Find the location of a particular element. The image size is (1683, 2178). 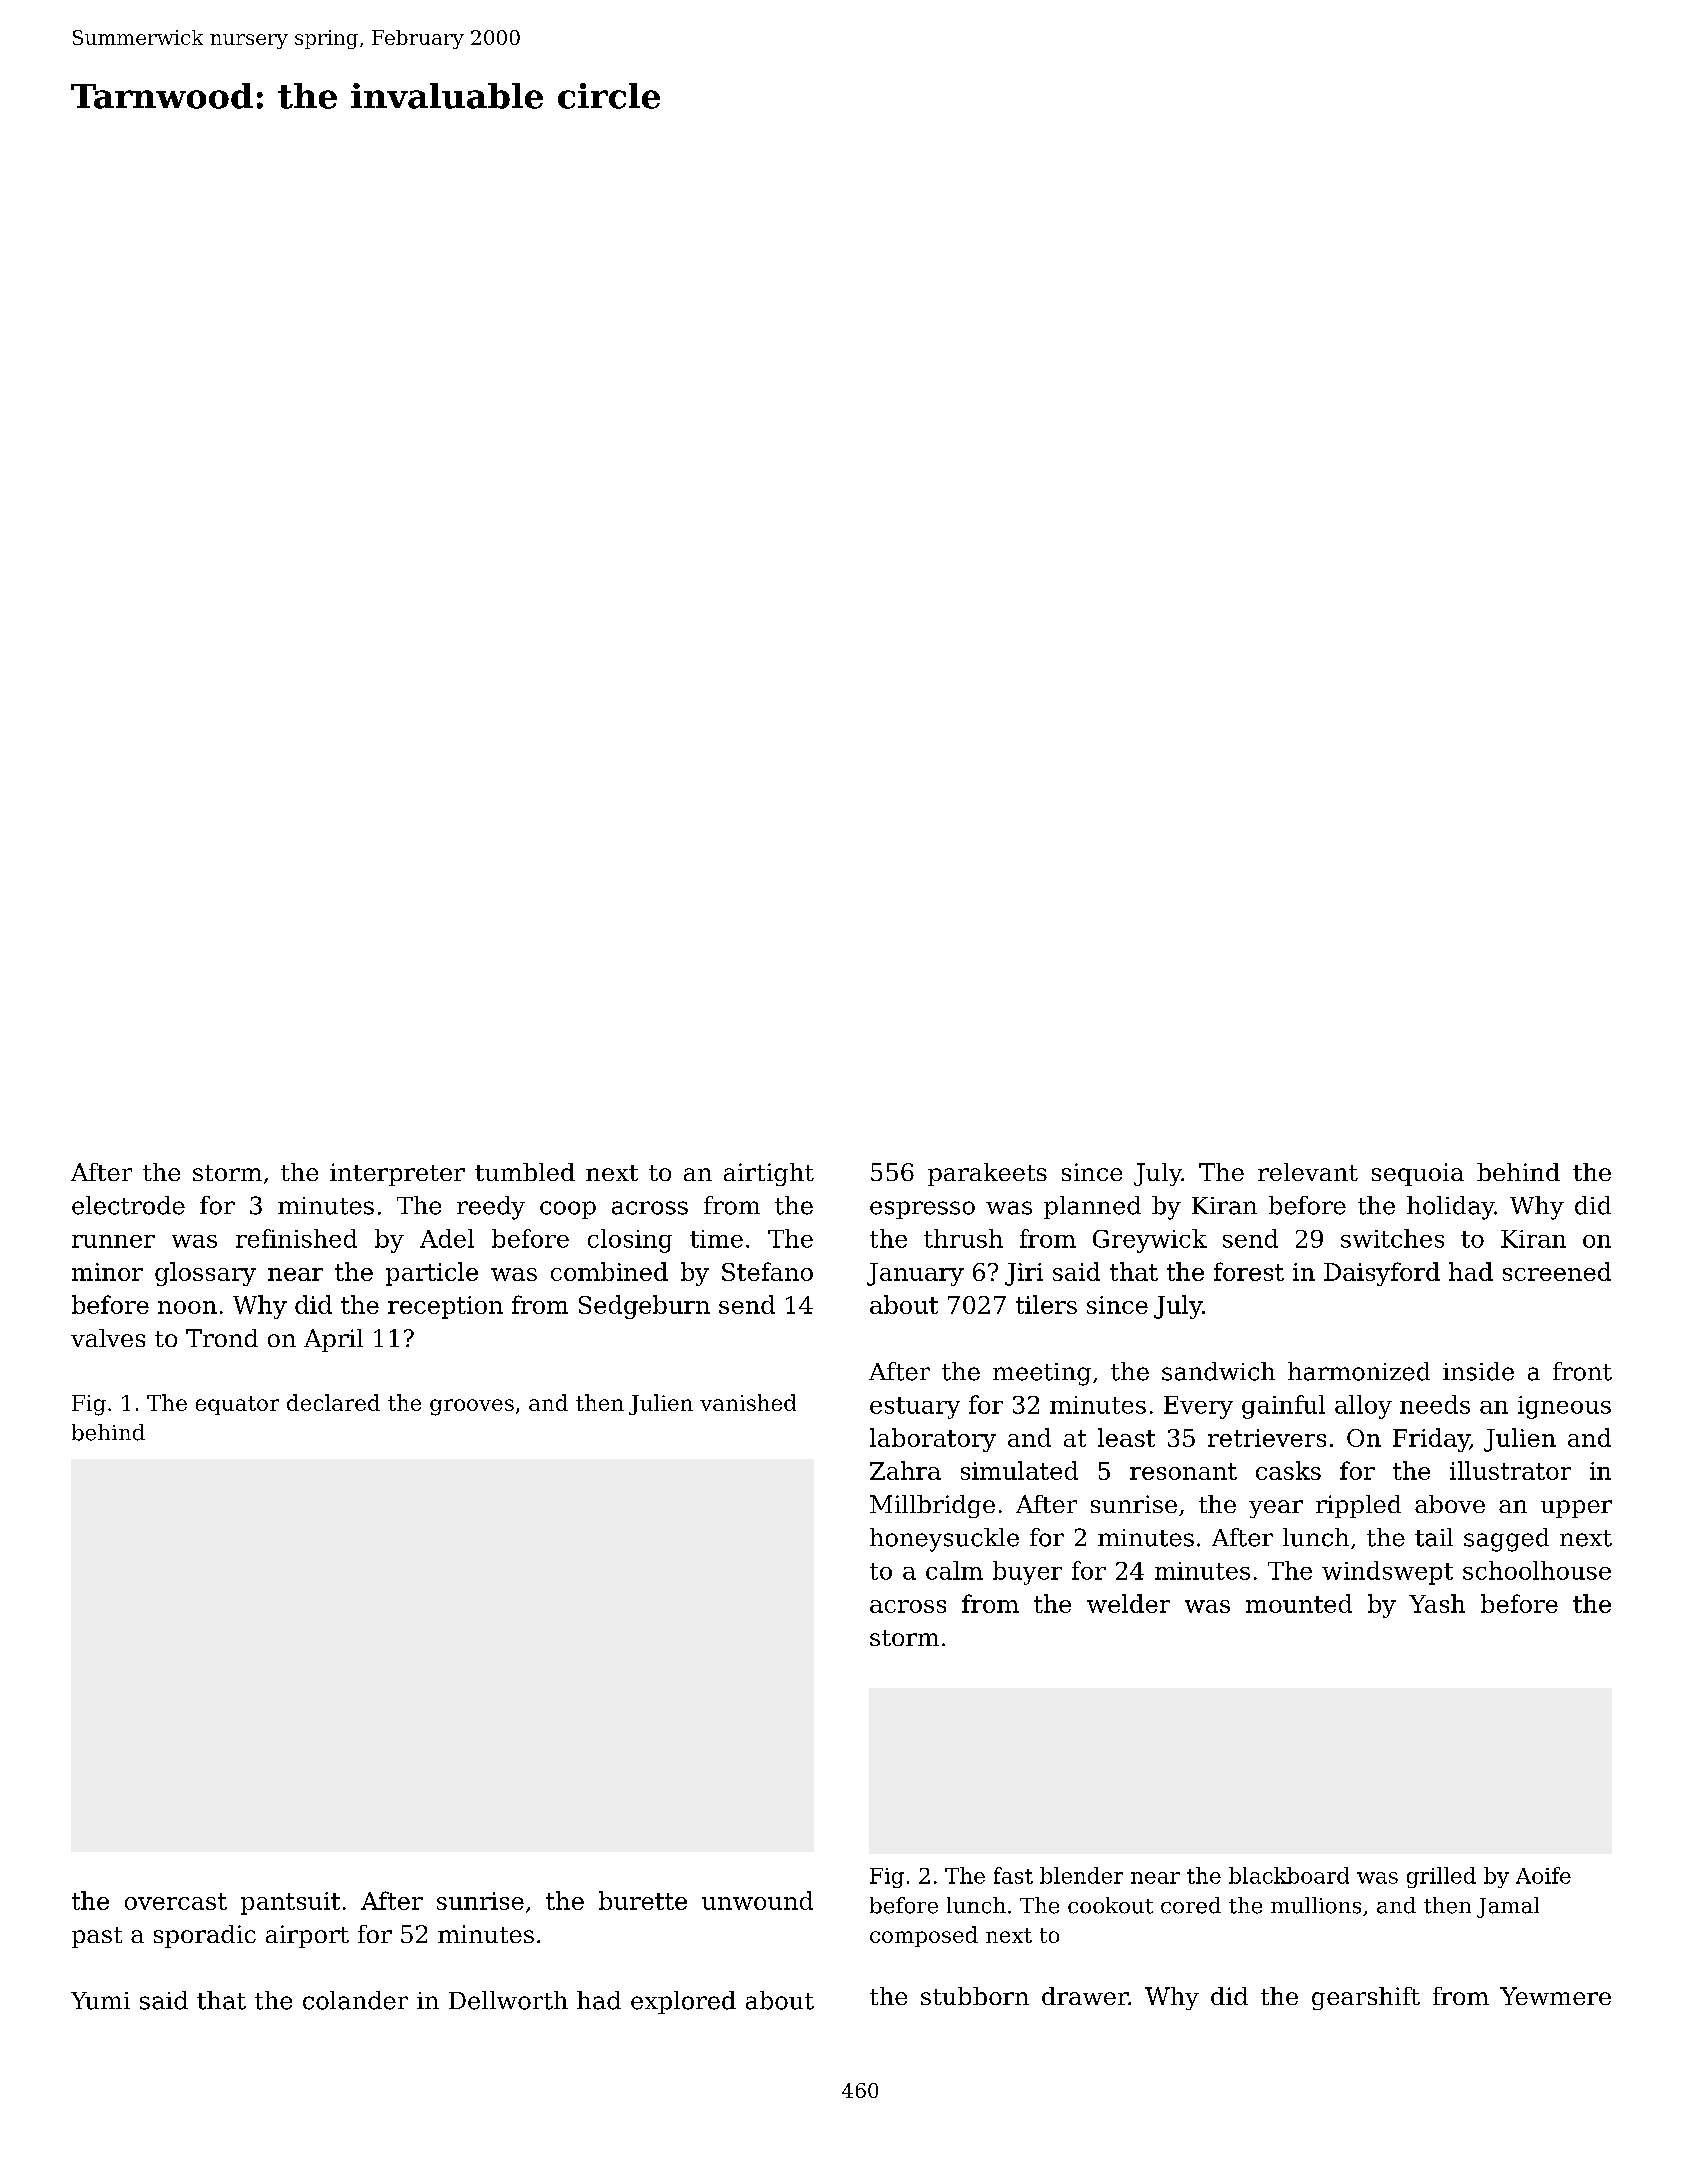

Yewmere is located at coordinates (1555, 1996).
